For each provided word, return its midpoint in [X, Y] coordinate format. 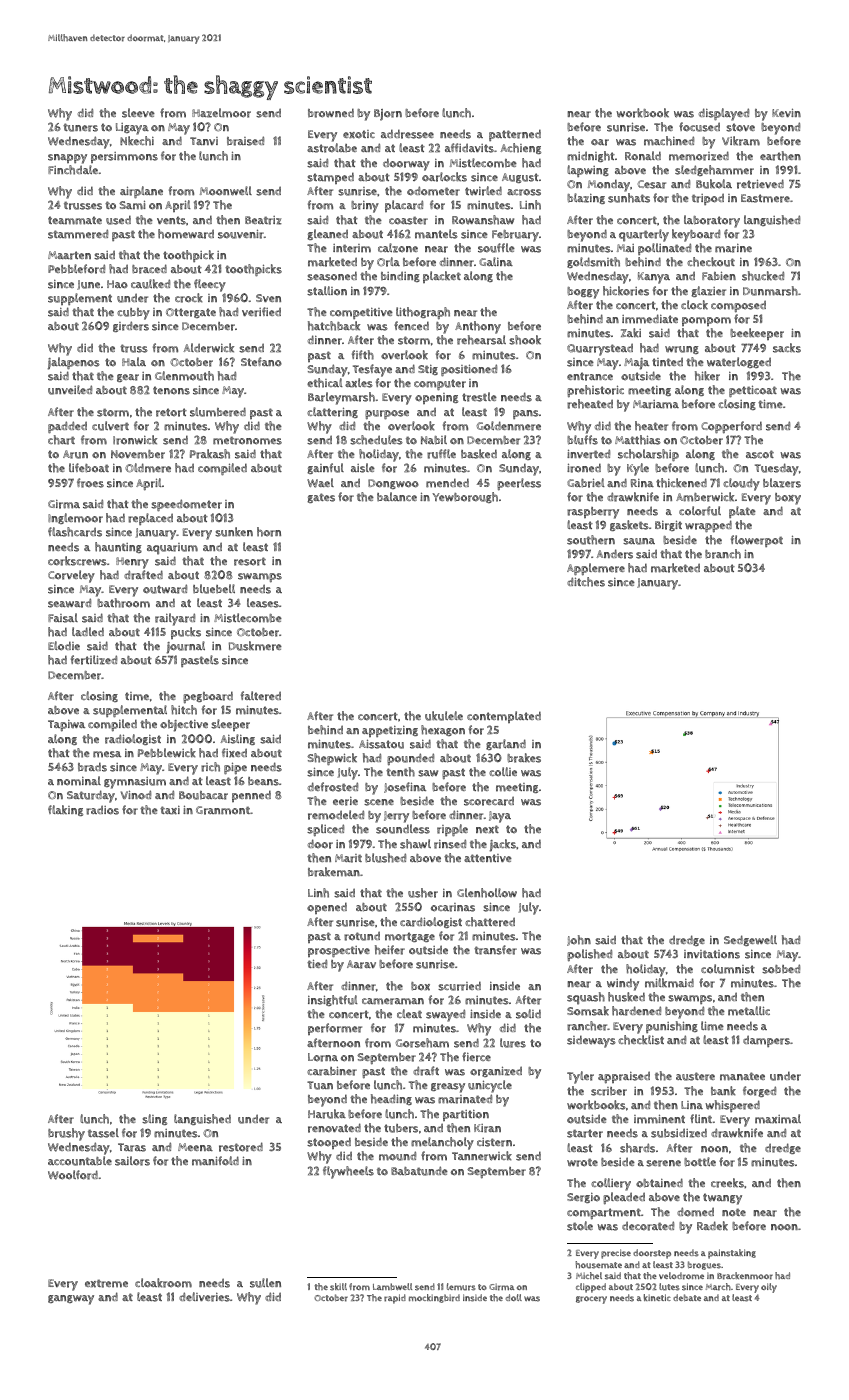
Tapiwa [66, 726]
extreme [106, 1284]
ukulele [444, 716]
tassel [103, 1133]
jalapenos [74, 363]
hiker [707, 376]
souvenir [241, 234]
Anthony [478, 327]
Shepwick [332, 759]
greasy [448, 1088]
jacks [503, 845]
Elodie [64, 646]
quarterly [644, 235]
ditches [586, 582]
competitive [361, 313]
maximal [778, 1119]
